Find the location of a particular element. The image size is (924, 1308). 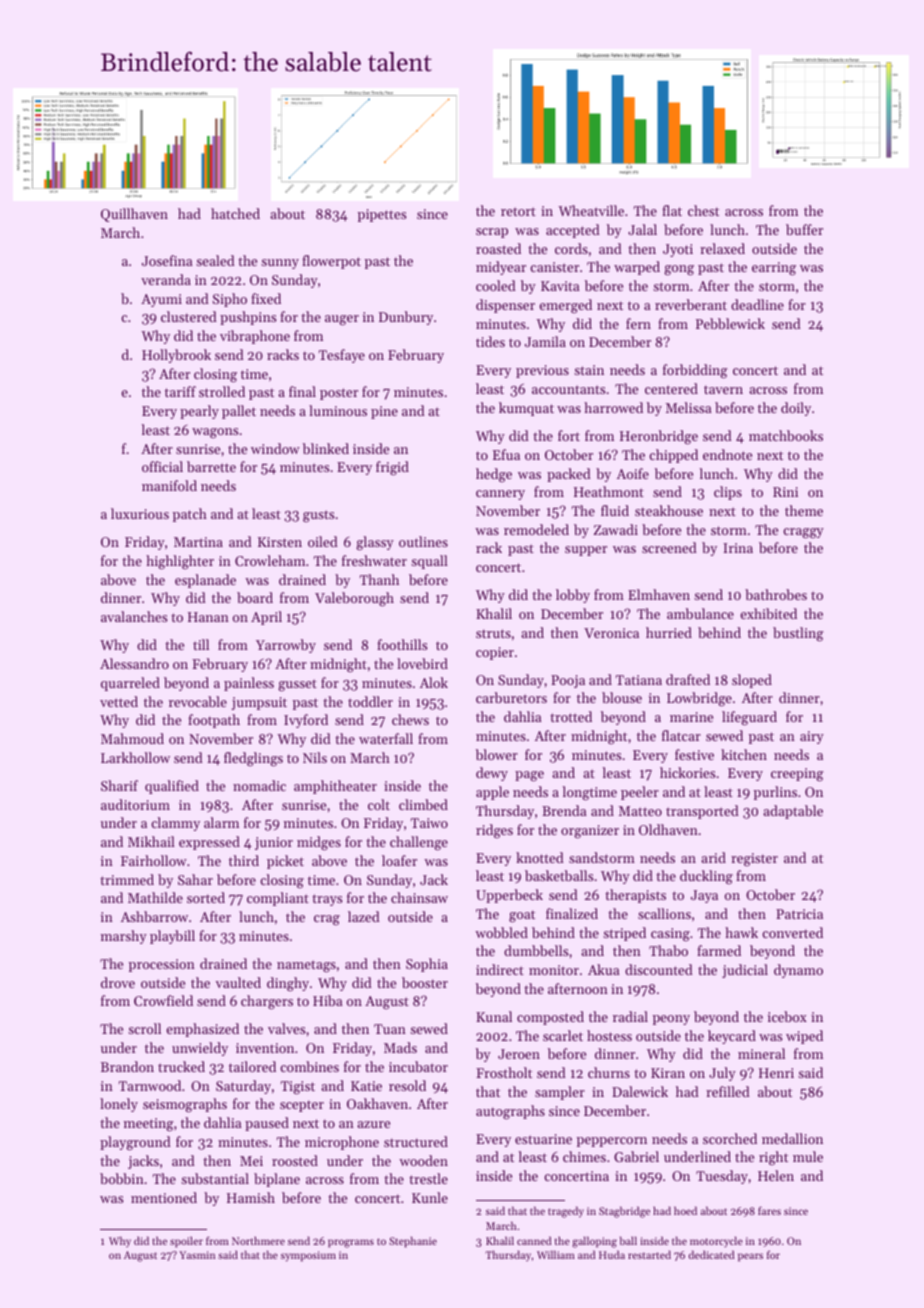

page is located at coordinates (529, 776).
